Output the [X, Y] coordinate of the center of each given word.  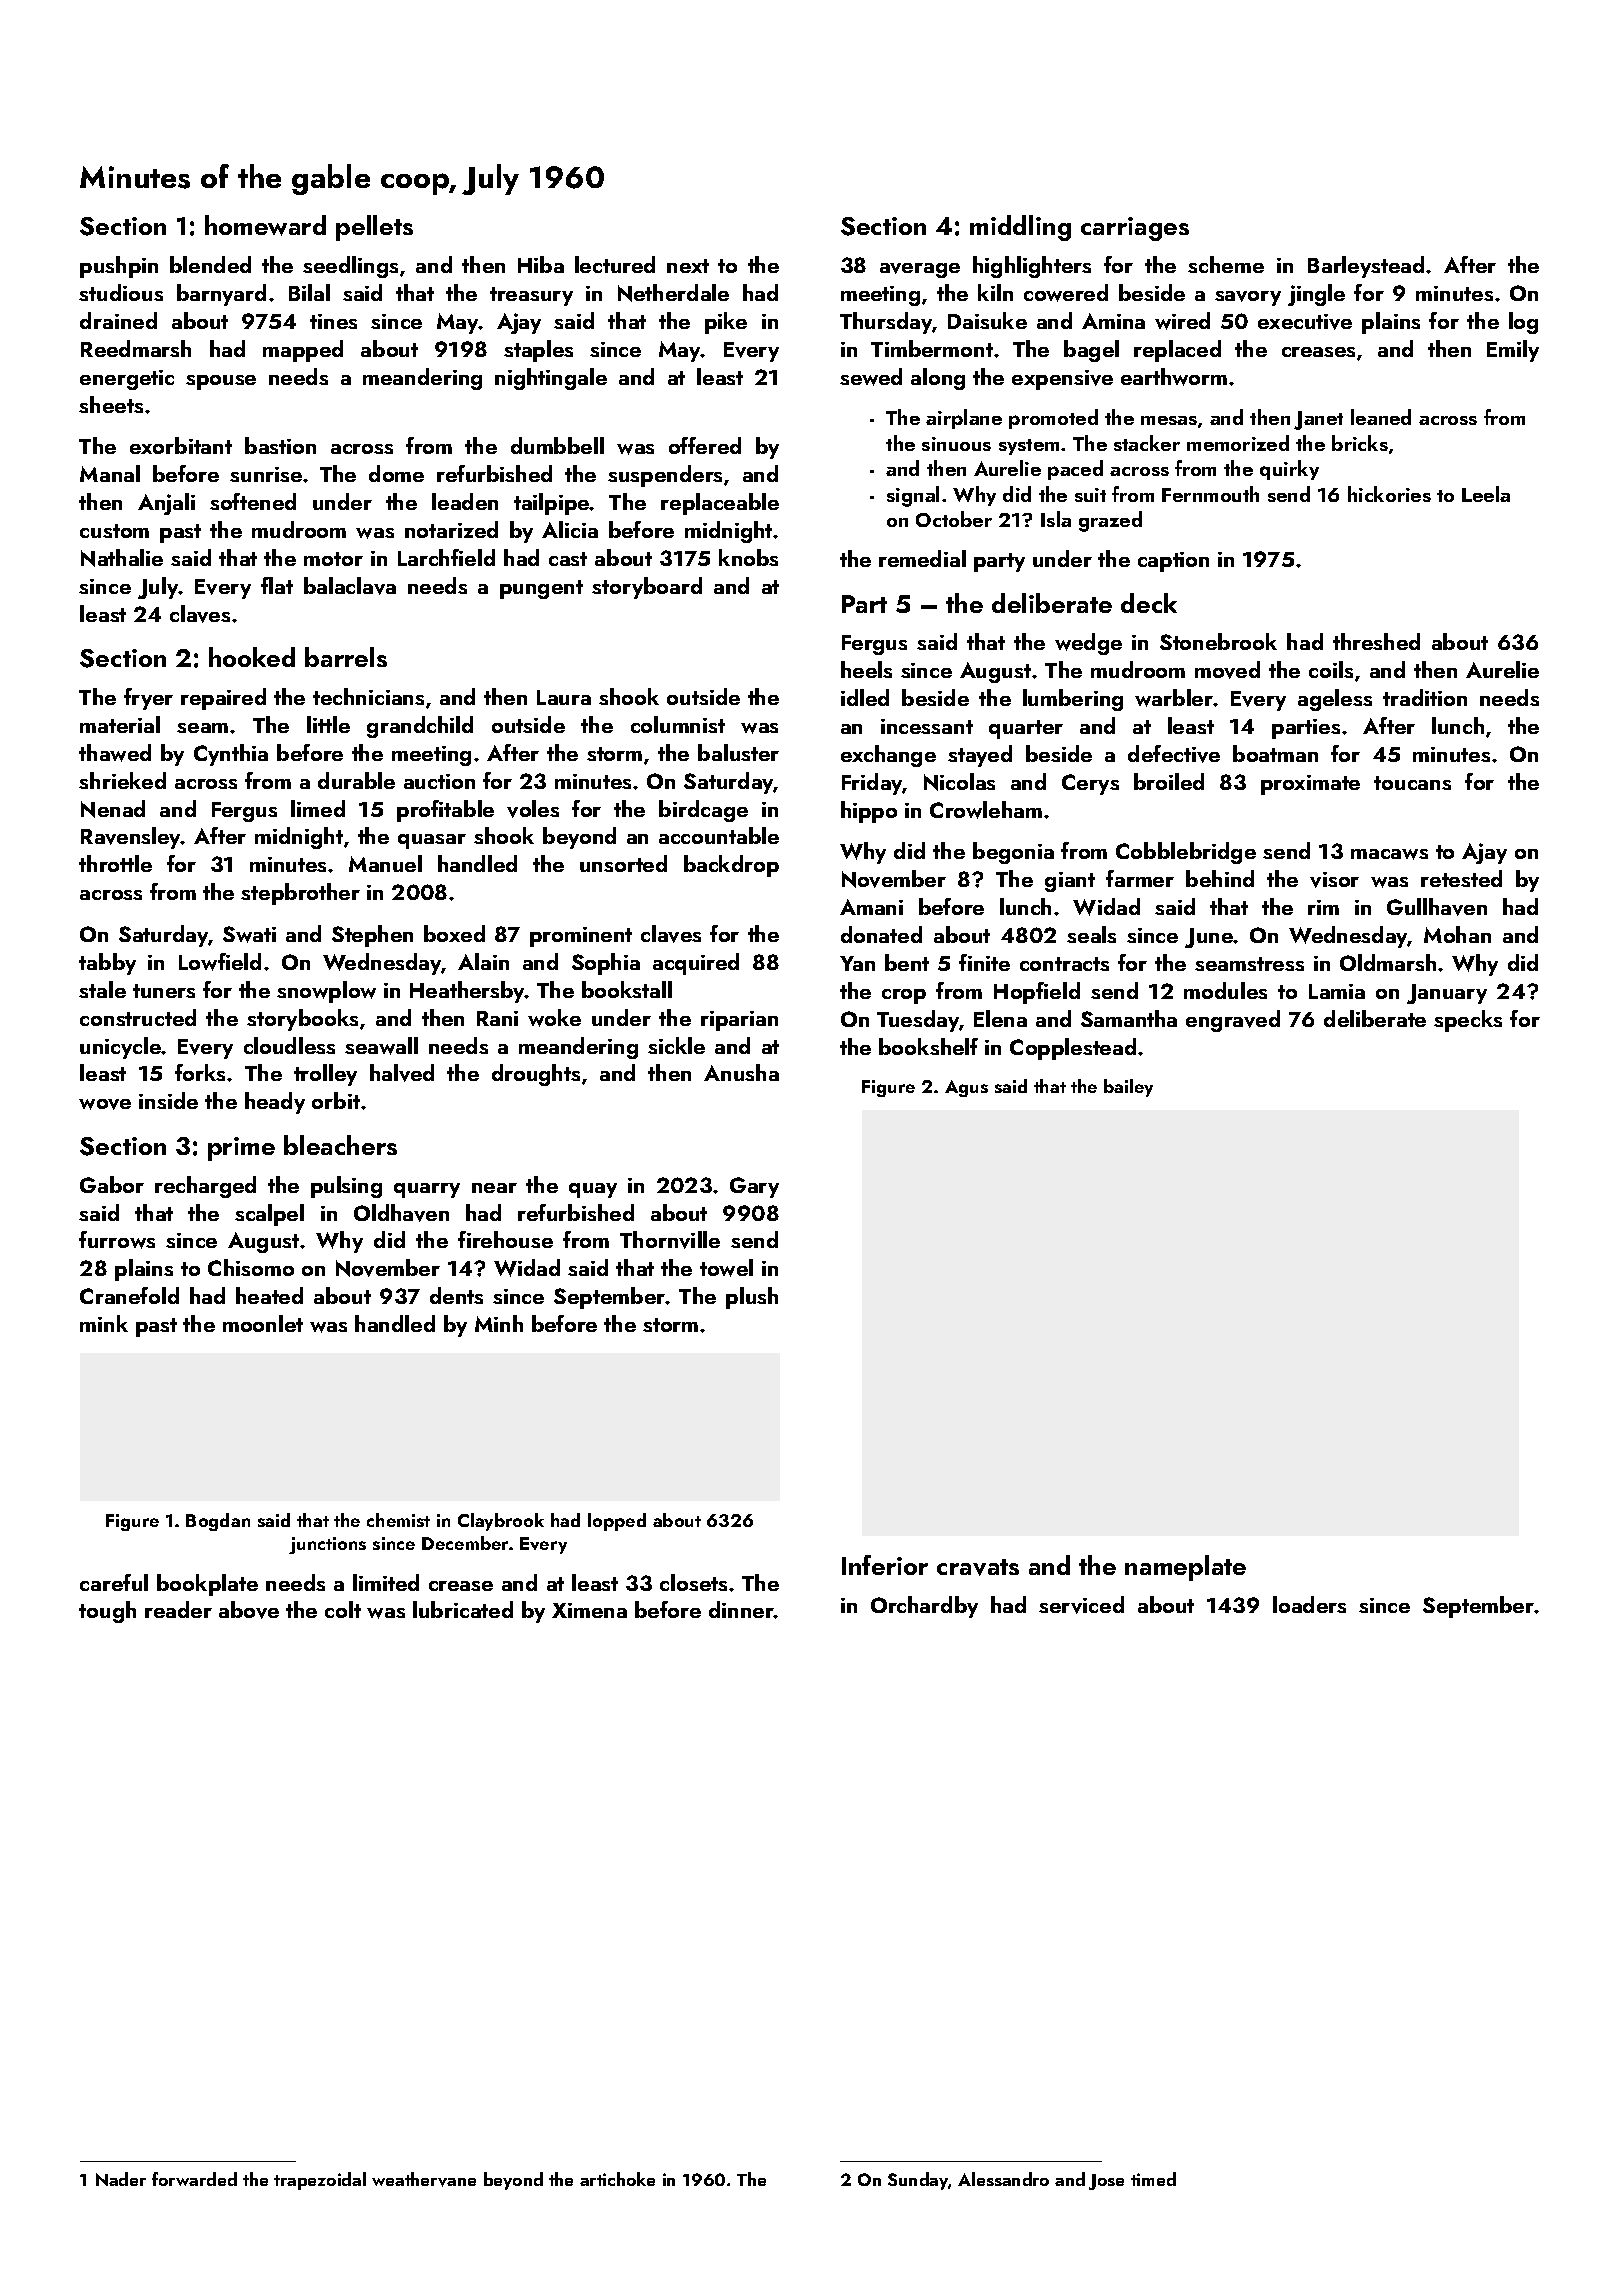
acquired [696, 964]
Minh [499, 1323]
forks [200, 1072]
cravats [978, 1567]
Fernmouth [1210, 494]
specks [1468, 1021]
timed [1153, 2179]
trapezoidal [320, 2181]
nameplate [1185, 1568]
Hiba [541, 264]
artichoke [617, 2179]
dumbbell [557, 445]
